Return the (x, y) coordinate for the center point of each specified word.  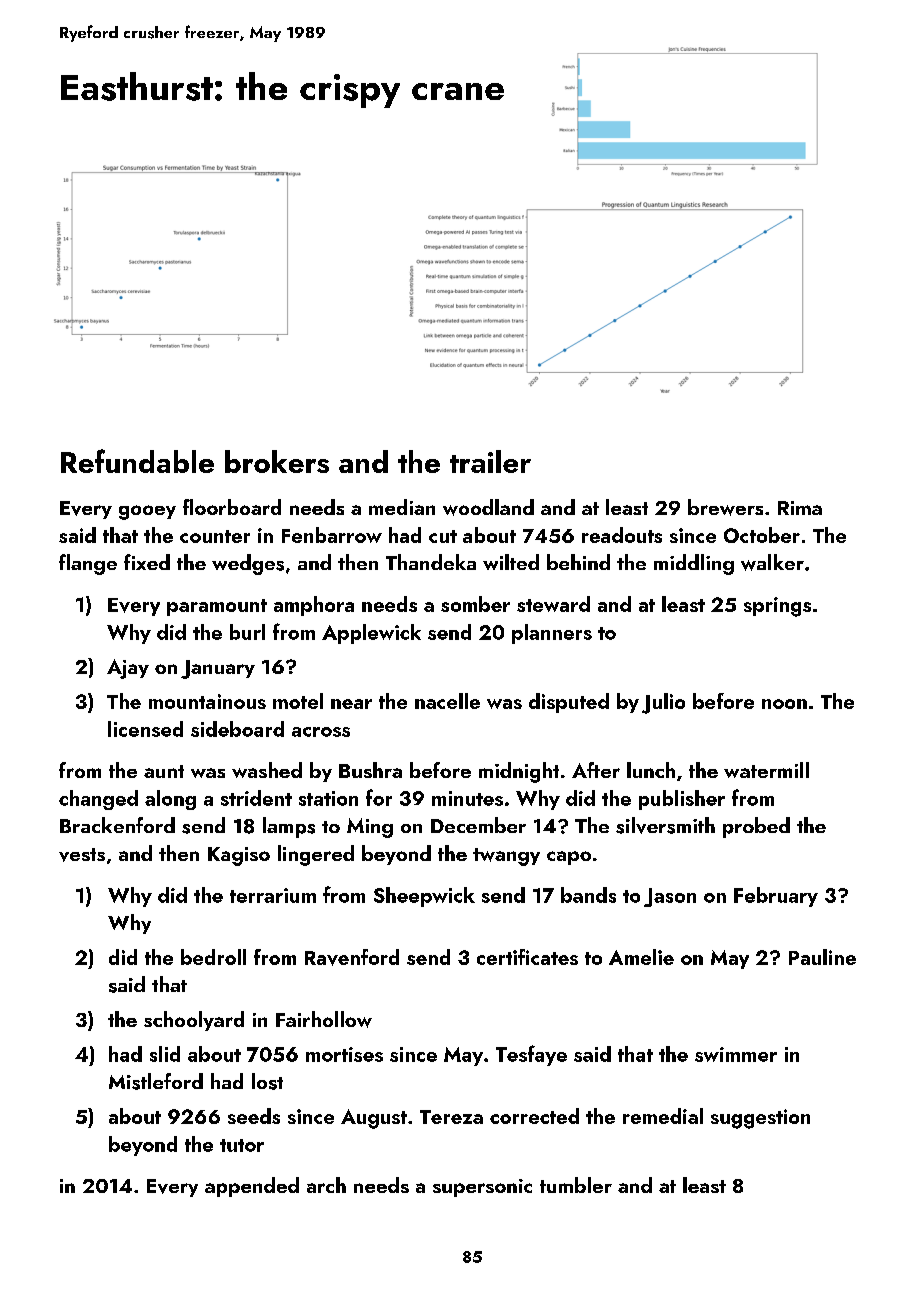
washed (267, 770)
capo (569, 858)
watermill (766, 770)
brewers (725, 507)
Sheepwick (424, 897)
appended (252, 1187)
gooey (147, 512)
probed (756, 827)
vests (82, 855)
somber (475, 604)
